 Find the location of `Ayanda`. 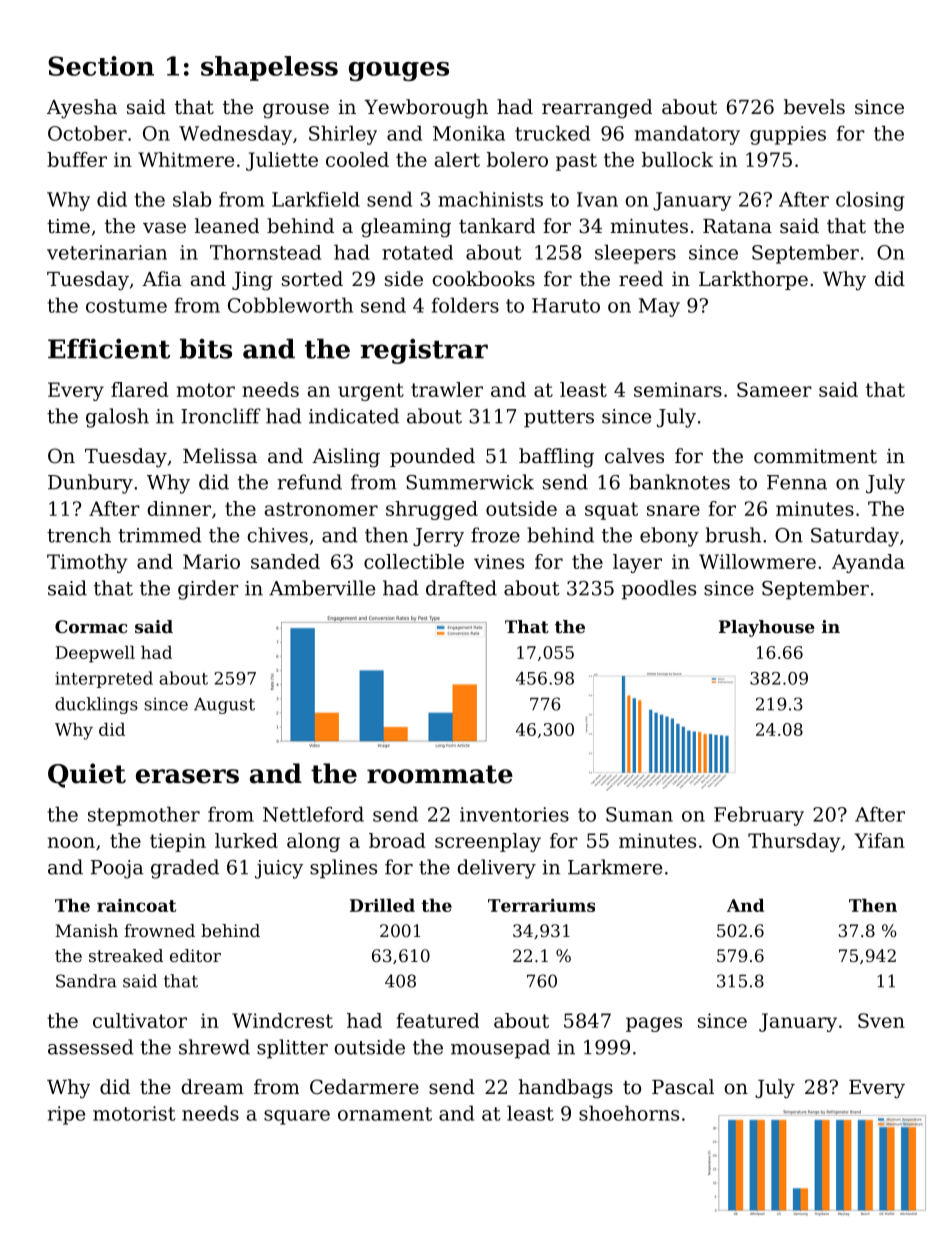

Ayanda is located at coordinates (868, 563).
